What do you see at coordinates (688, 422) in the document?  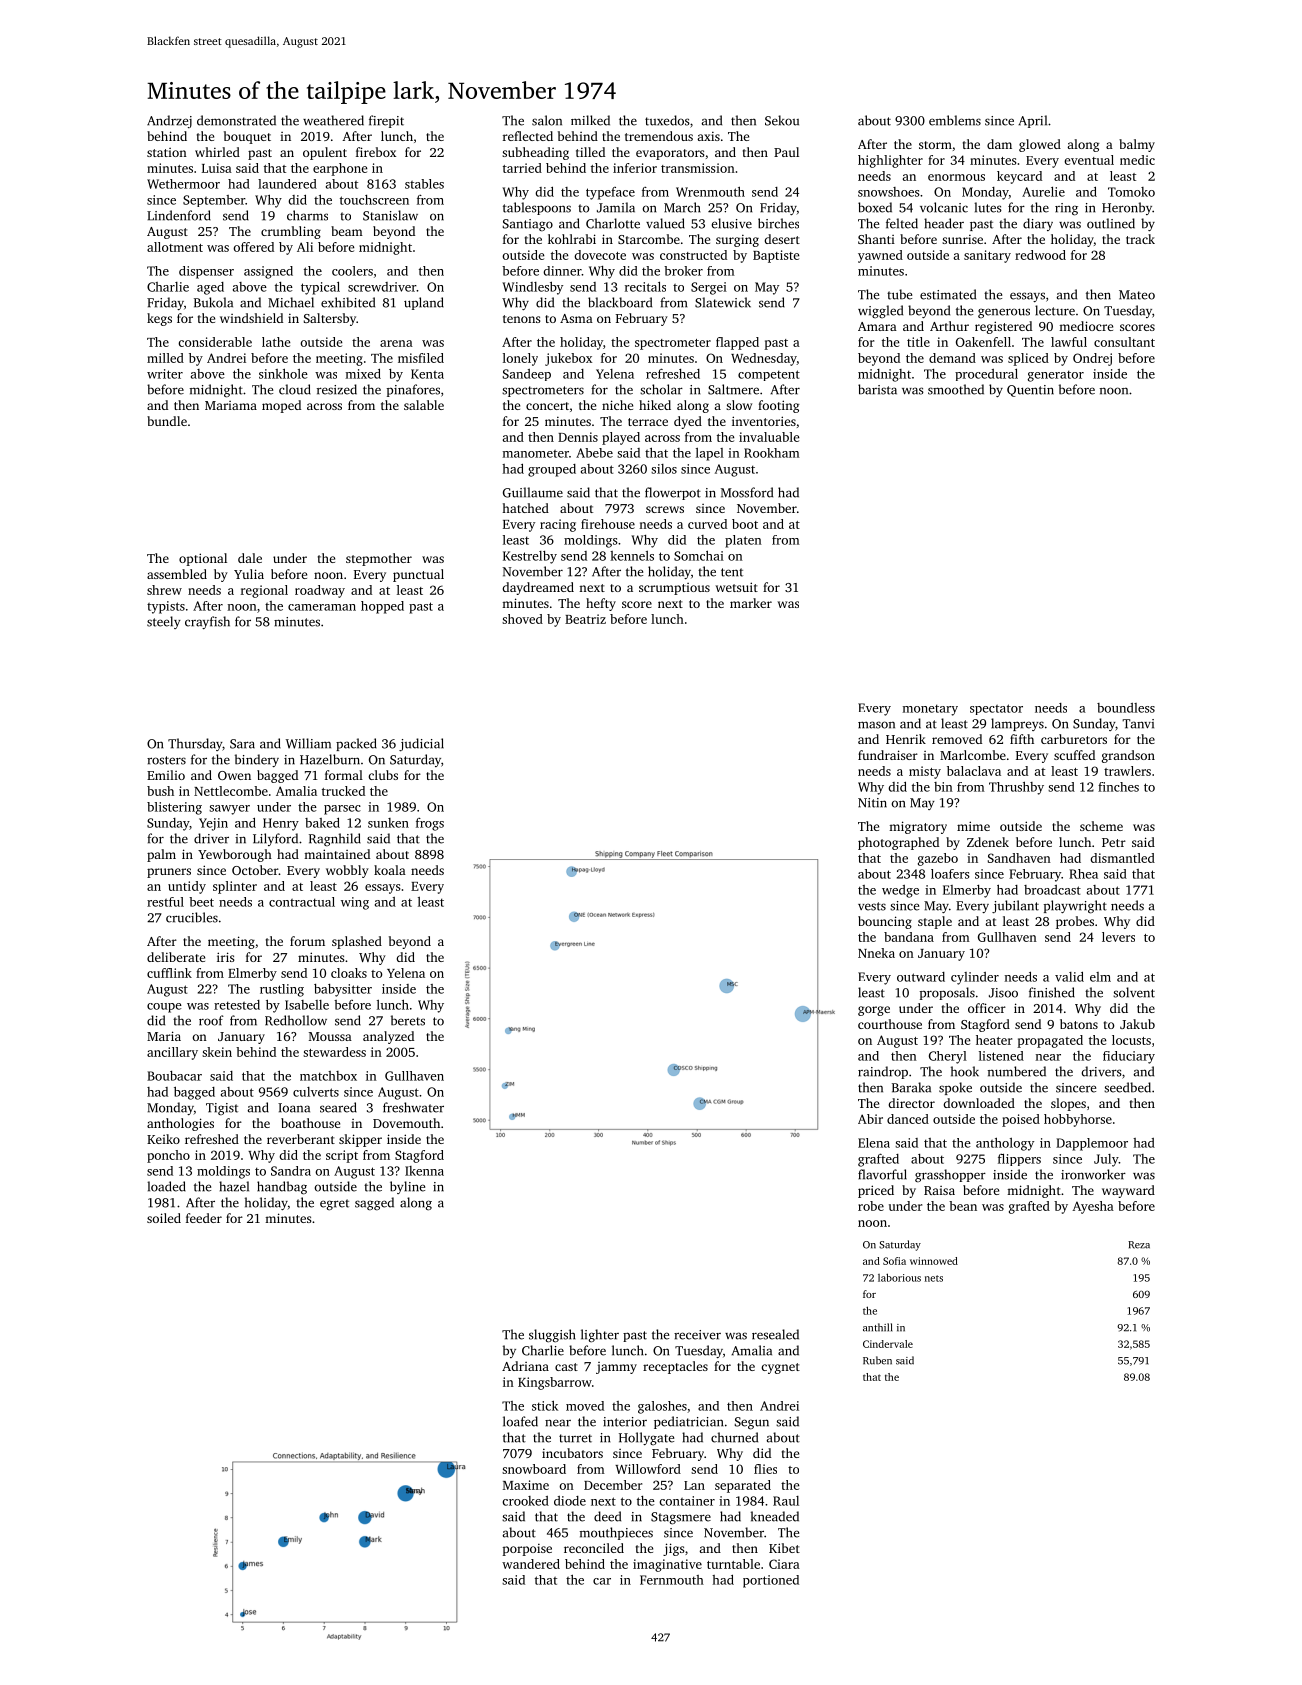 I see `dyed` at bounding box center [688, 422].
